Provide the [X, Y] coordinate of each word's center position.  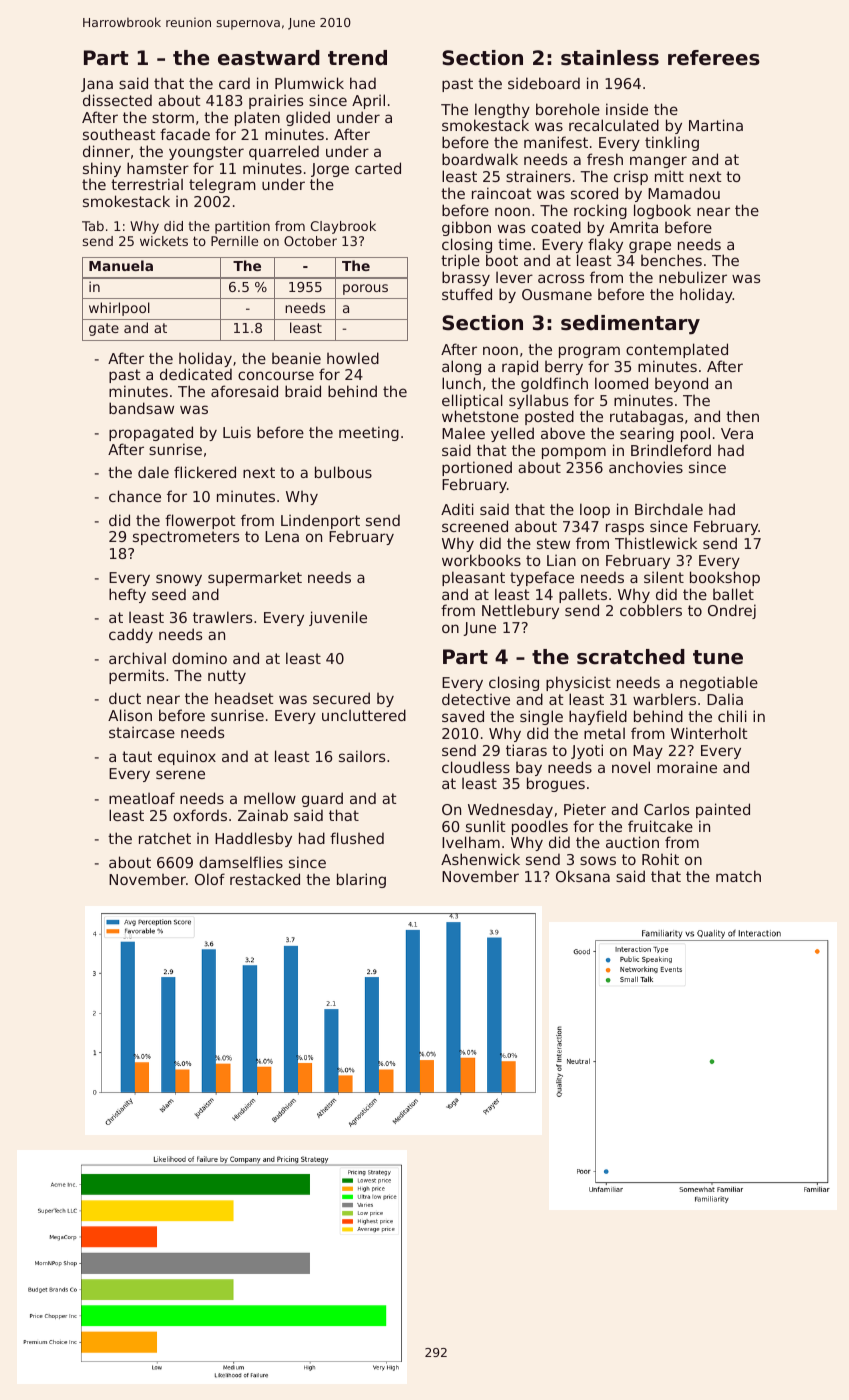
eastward [269, 58]
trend [357, 57]
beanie [296, 358]
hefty [127, 595]
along [461, 367]
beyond [681, 384]
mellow [270, 798]
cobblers [651, 610]
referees [714, 58]
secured [341, 698]
